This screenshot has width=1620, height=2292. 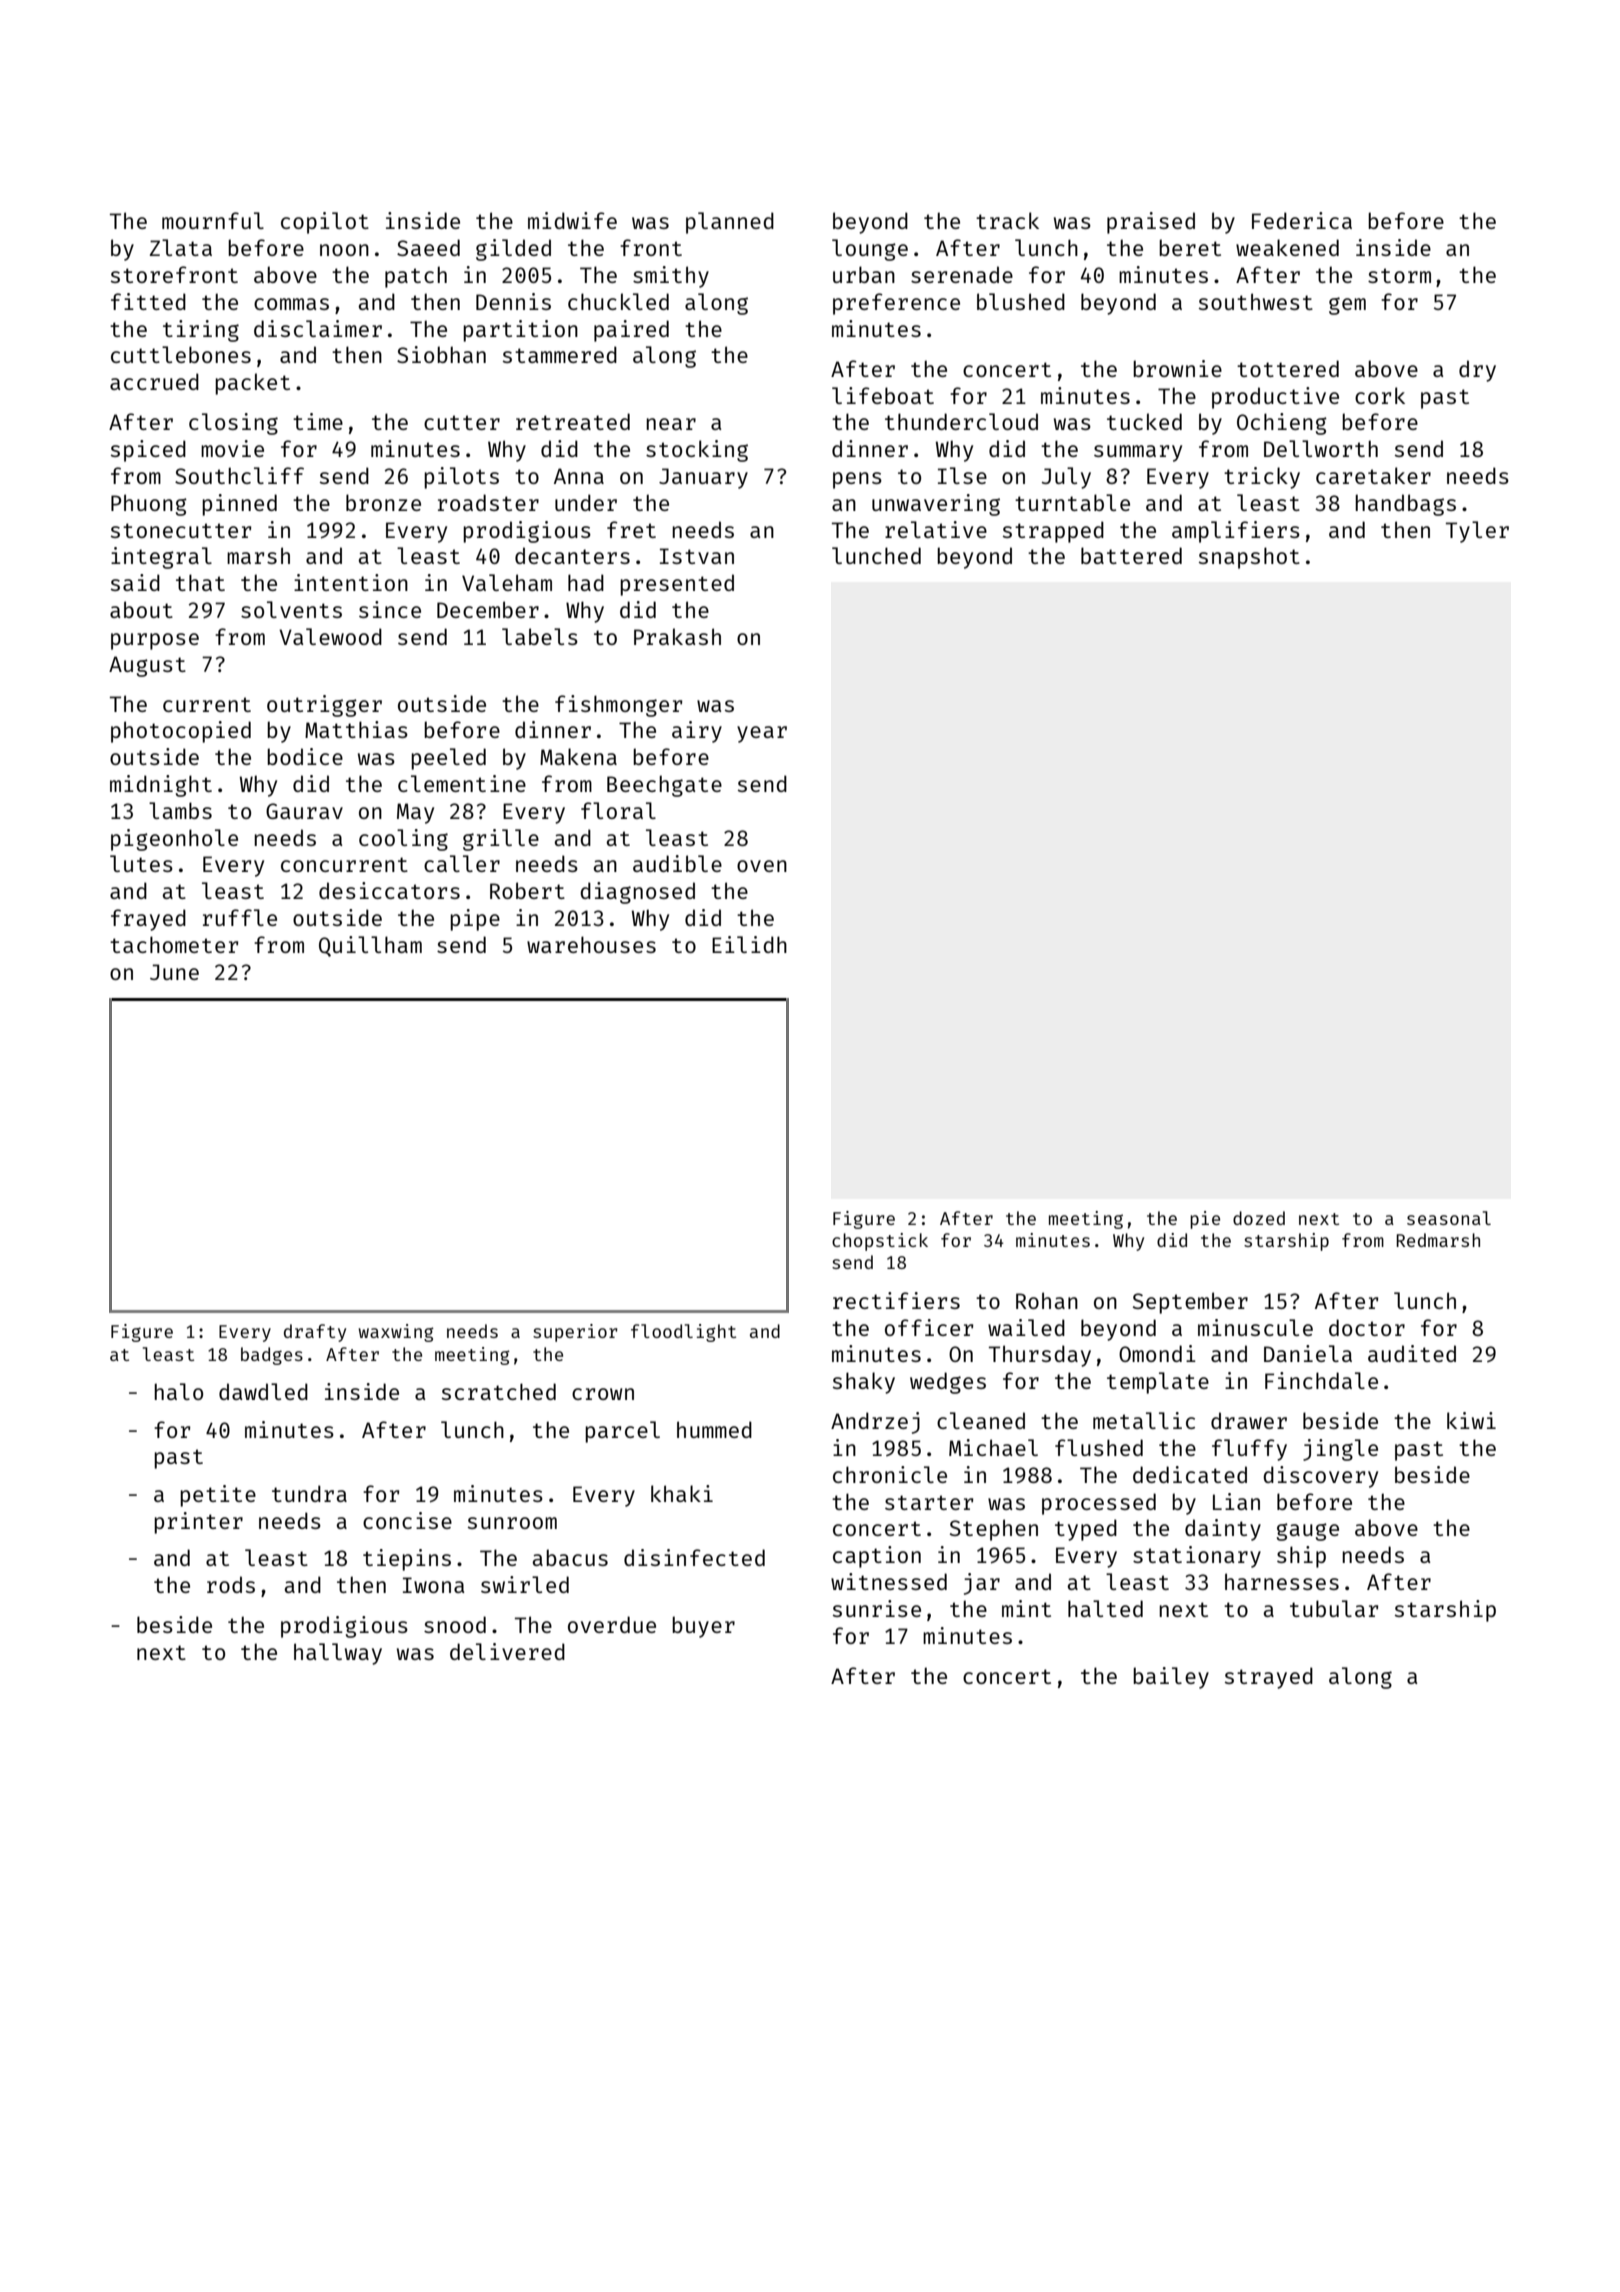 I want to click on packet, so click(x=252, y=384).
